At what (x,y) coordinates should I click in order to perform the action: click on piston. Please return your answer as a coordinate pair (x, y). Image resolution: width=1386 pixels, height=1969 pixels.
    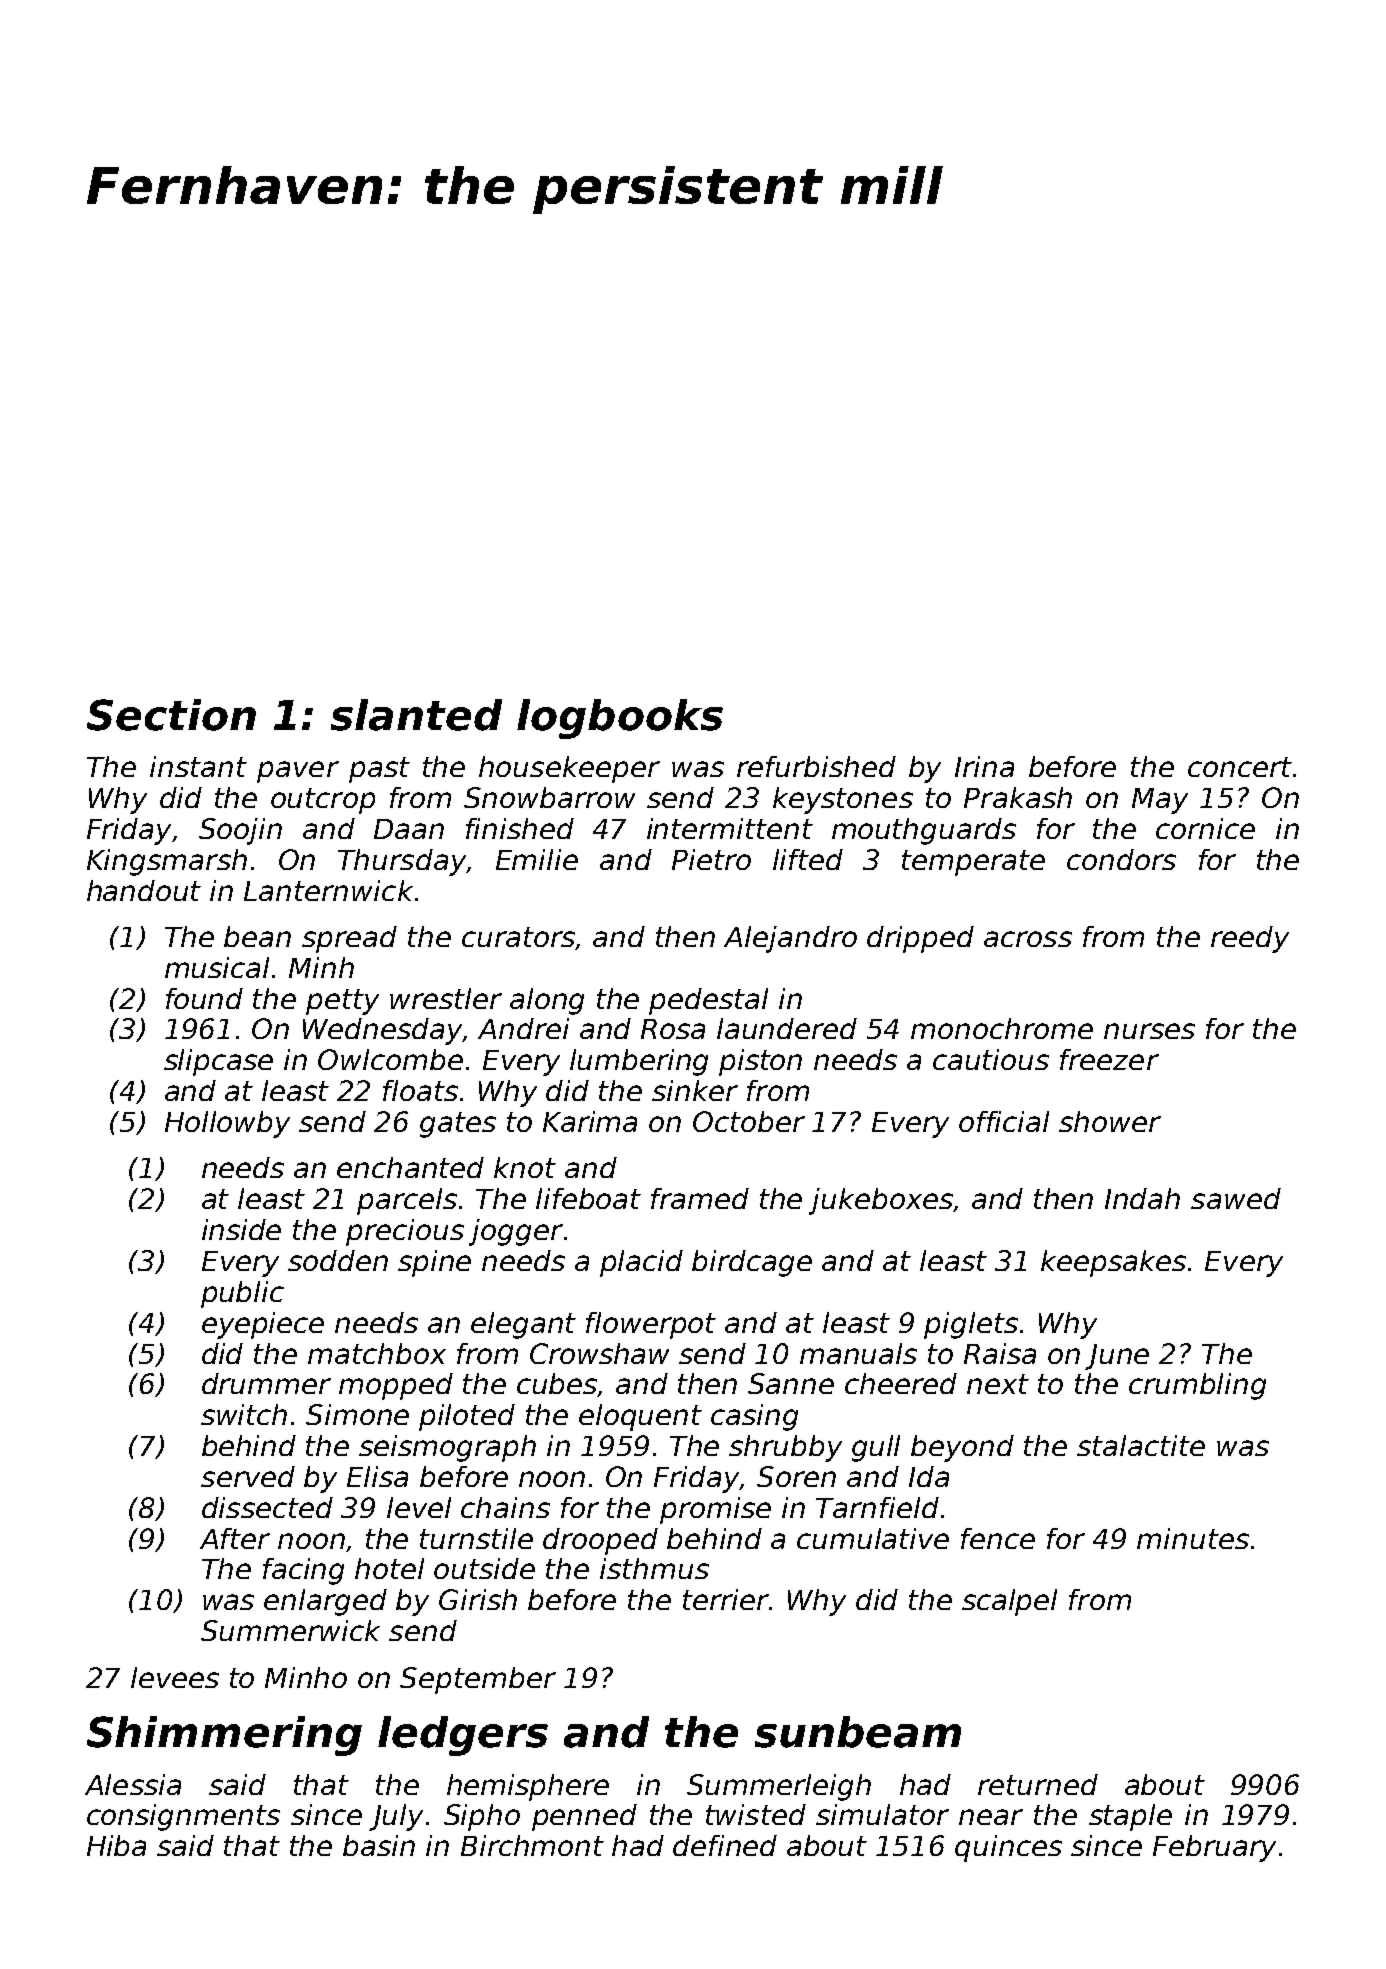
    Looking at the image, I should click on (760, 1062).
